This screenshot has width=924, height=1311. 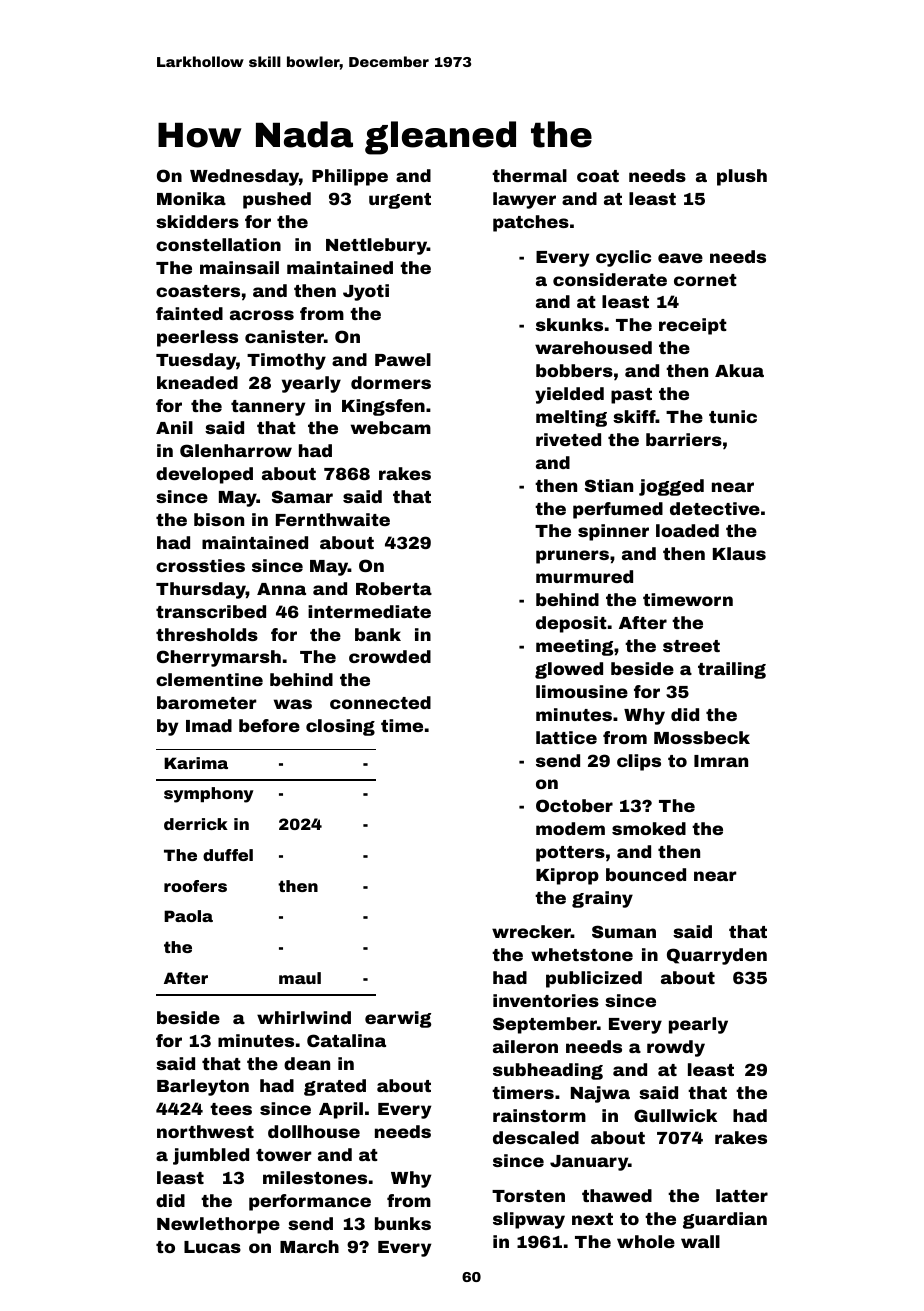 What do you see at coordinates (705, 280) in the screenshot?
I see `cornet` at bounding box center [705, 280].
